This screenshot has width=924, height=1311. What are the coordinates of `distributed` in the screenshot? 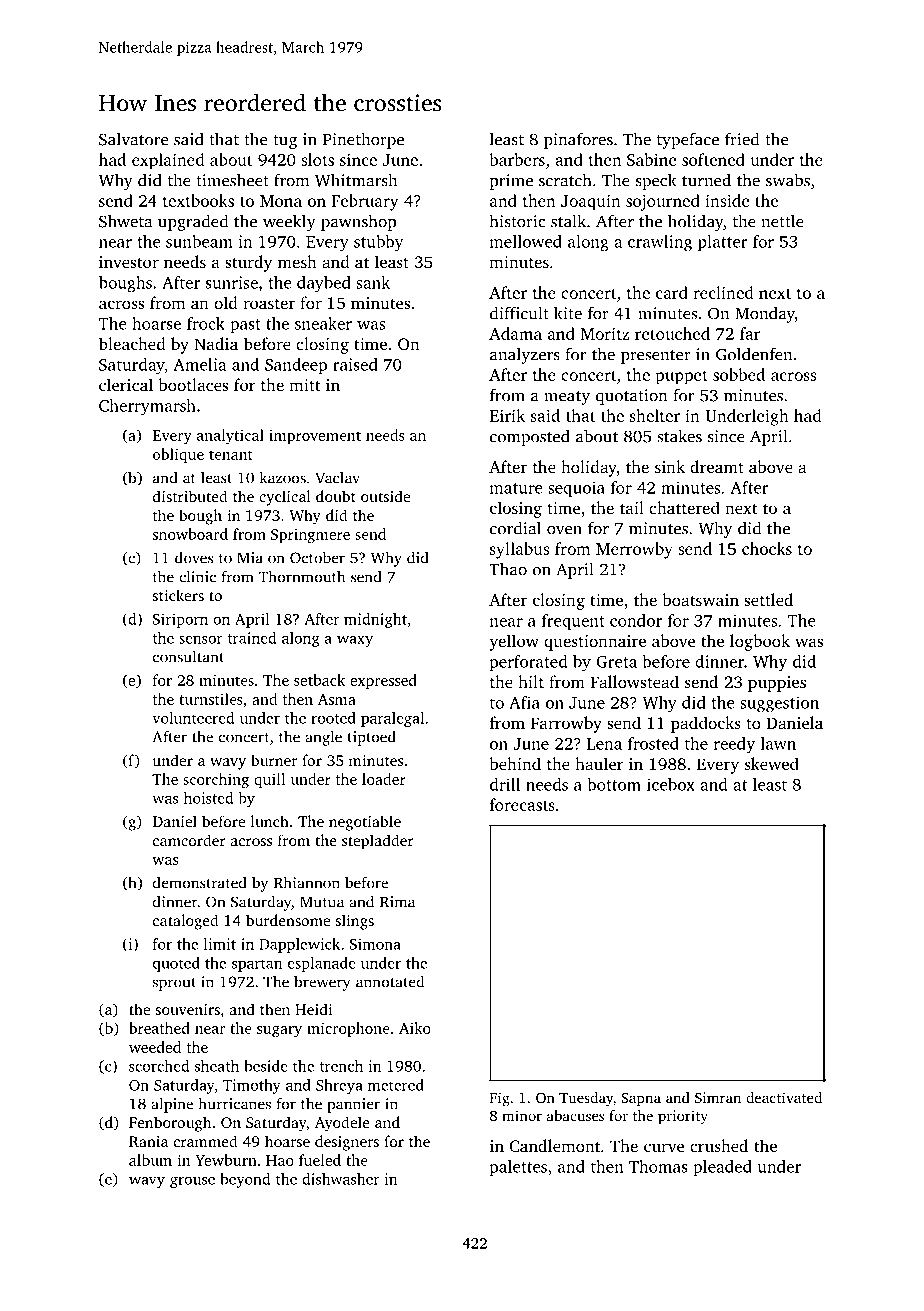 It's located at (190, 496).
